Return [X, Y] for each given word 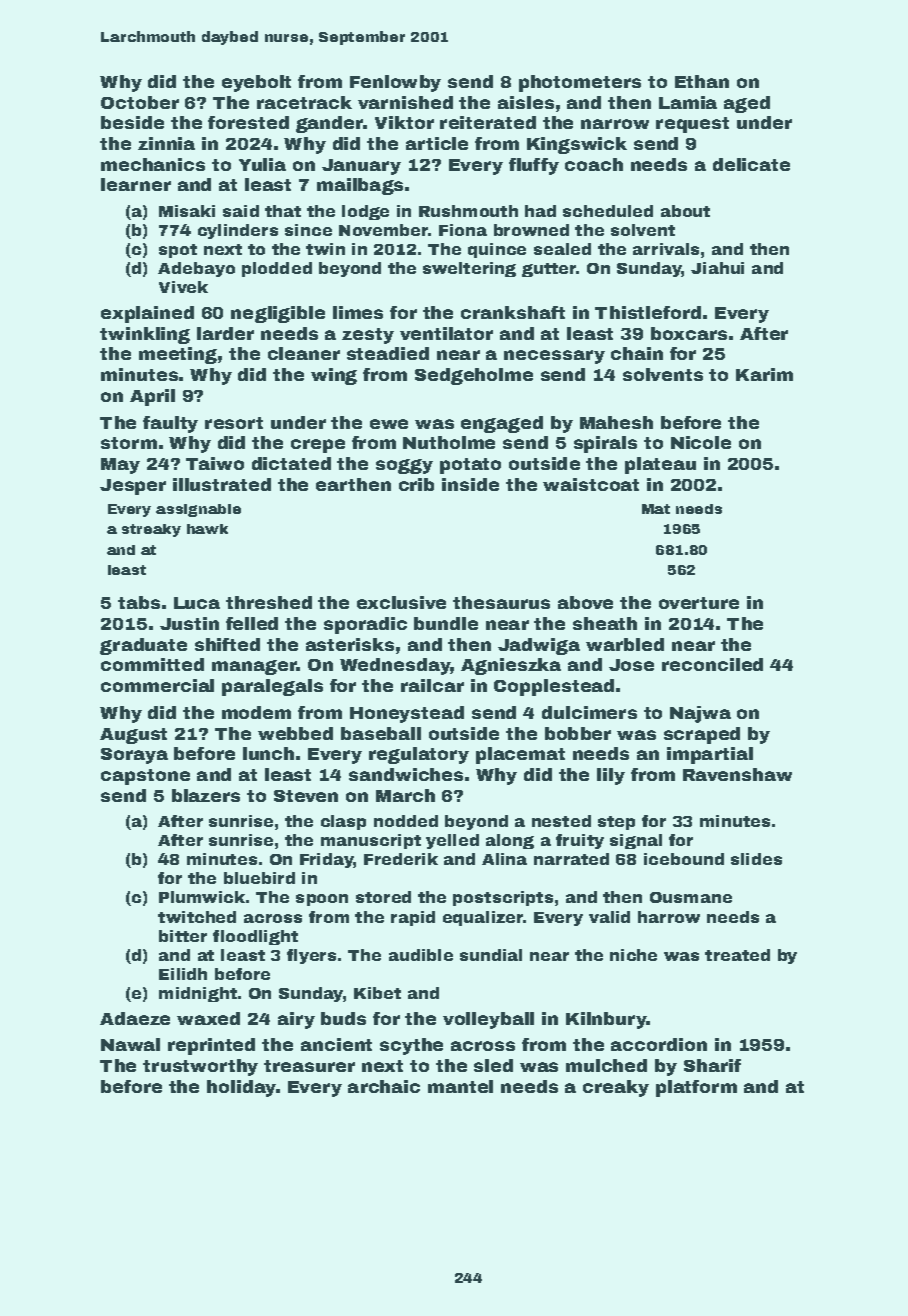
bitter [183, 936]
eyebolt [256, 83]
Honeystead [407, 714]
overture [699, 603]
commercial [157, 685]
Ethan [702, 81]
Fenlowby [395, 83]
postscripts [503, 898]
